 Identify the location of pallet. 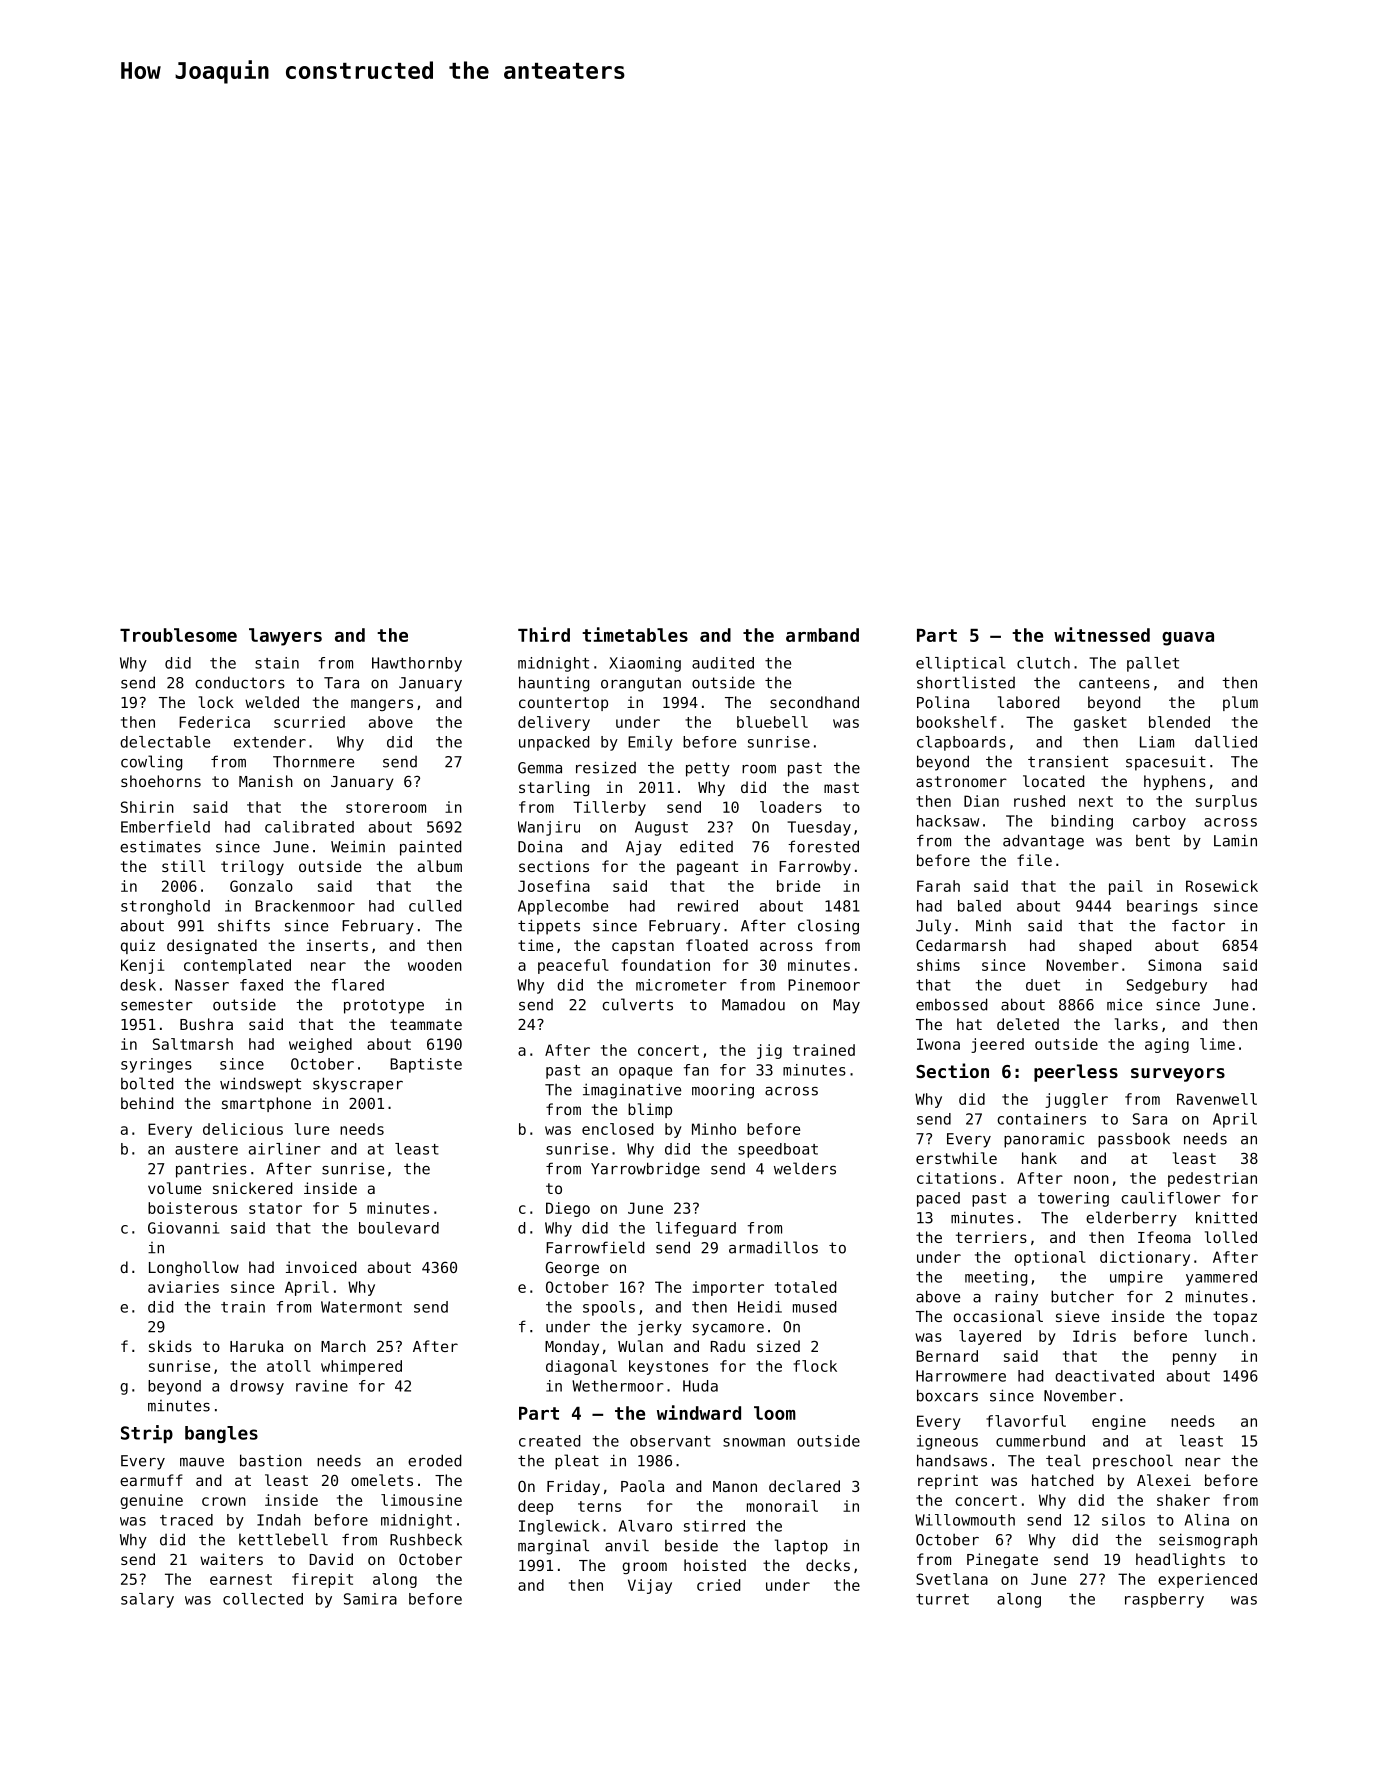
(1153, 664).
